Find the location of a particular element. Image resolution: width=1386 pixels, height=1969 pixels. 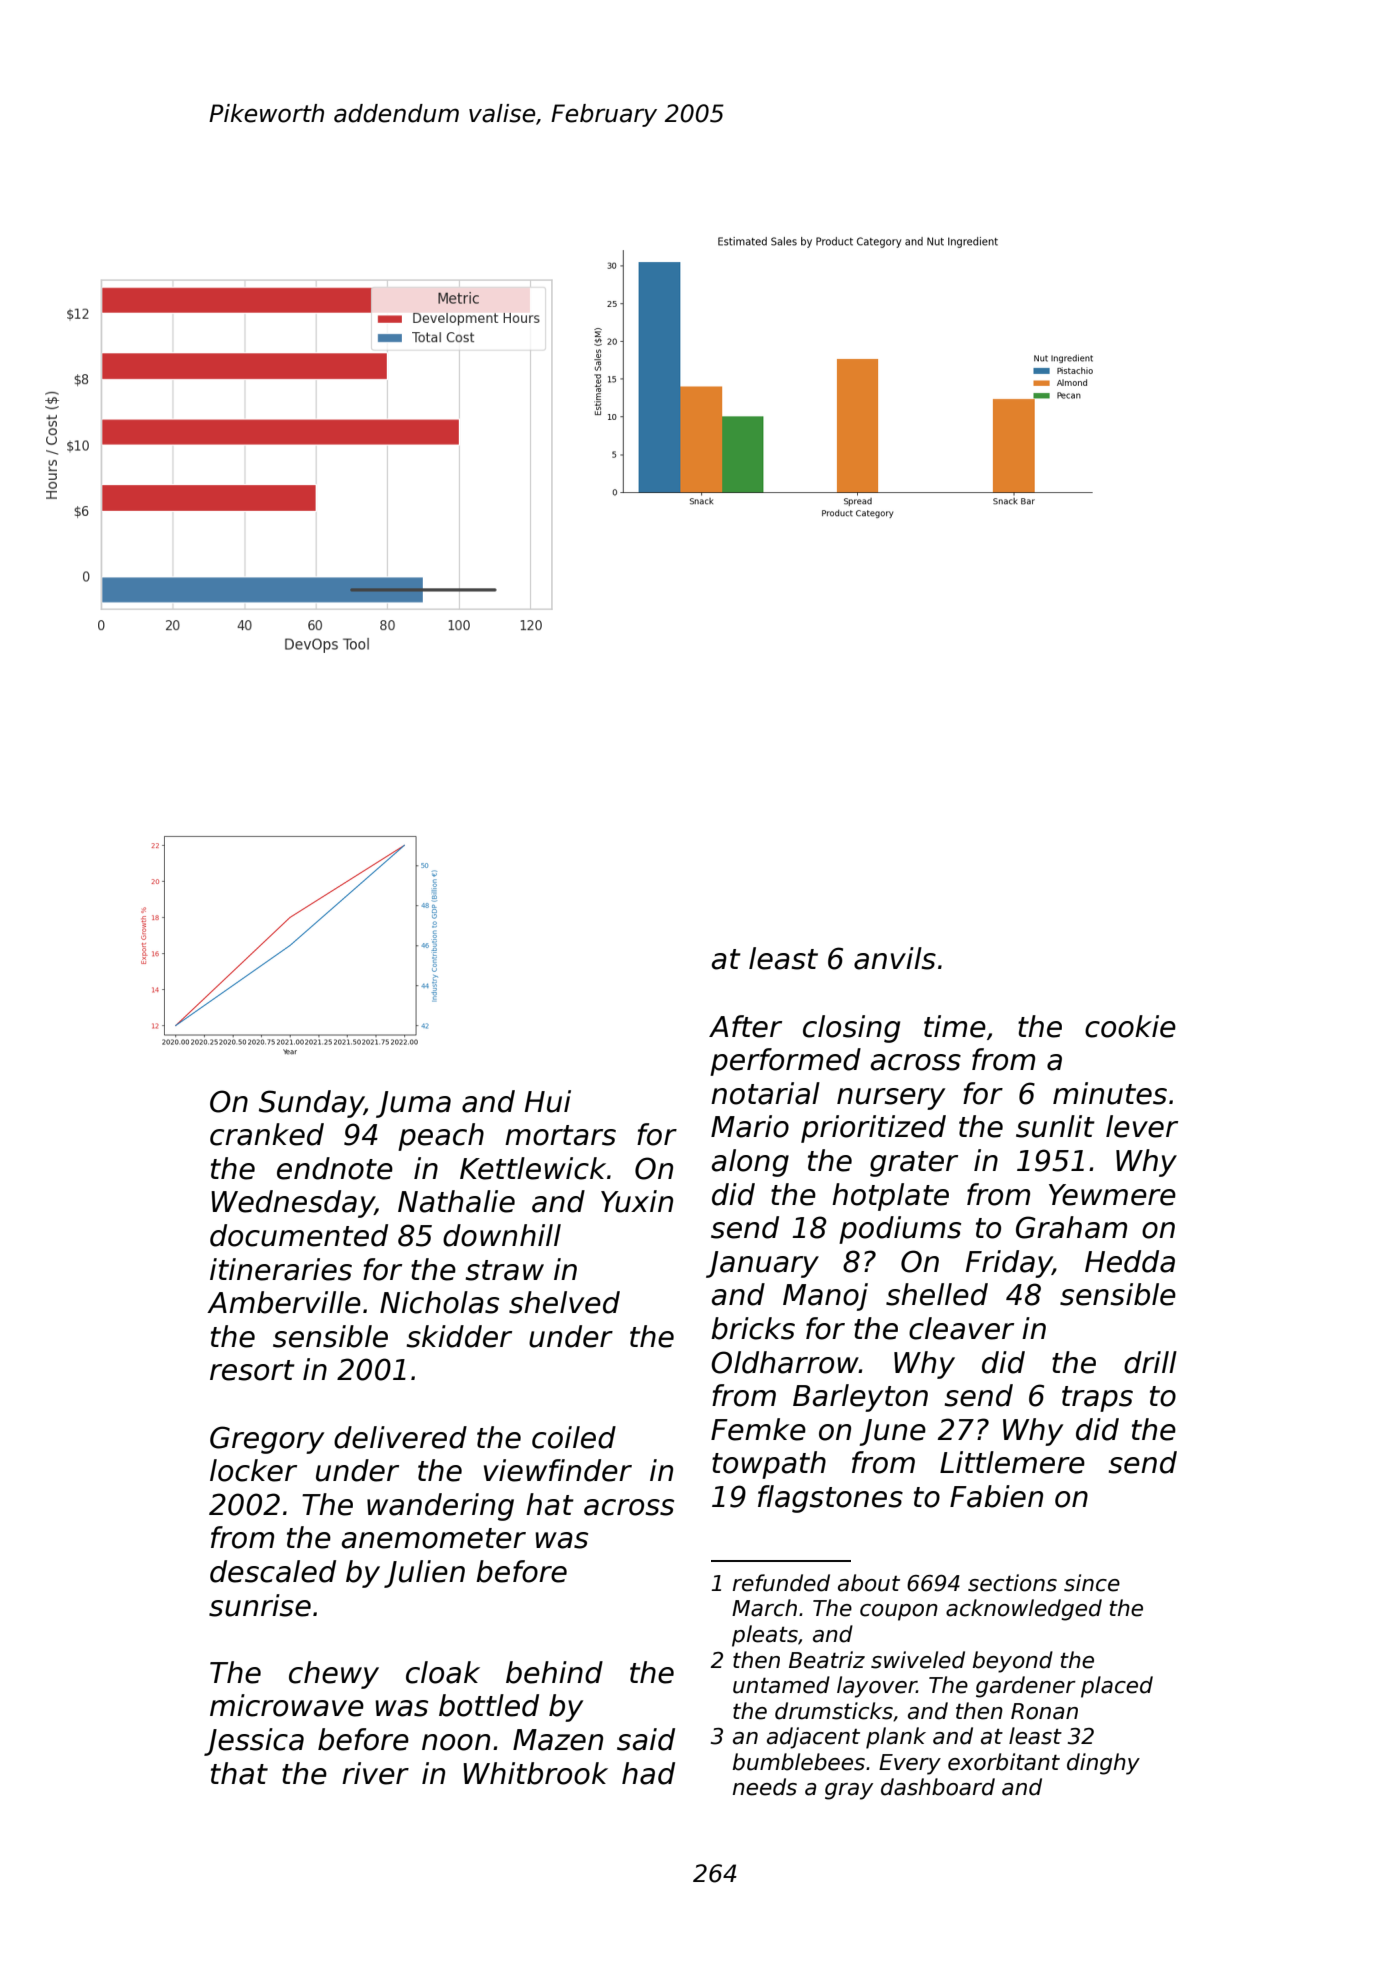

that is located at coordinates (239, 1773).
